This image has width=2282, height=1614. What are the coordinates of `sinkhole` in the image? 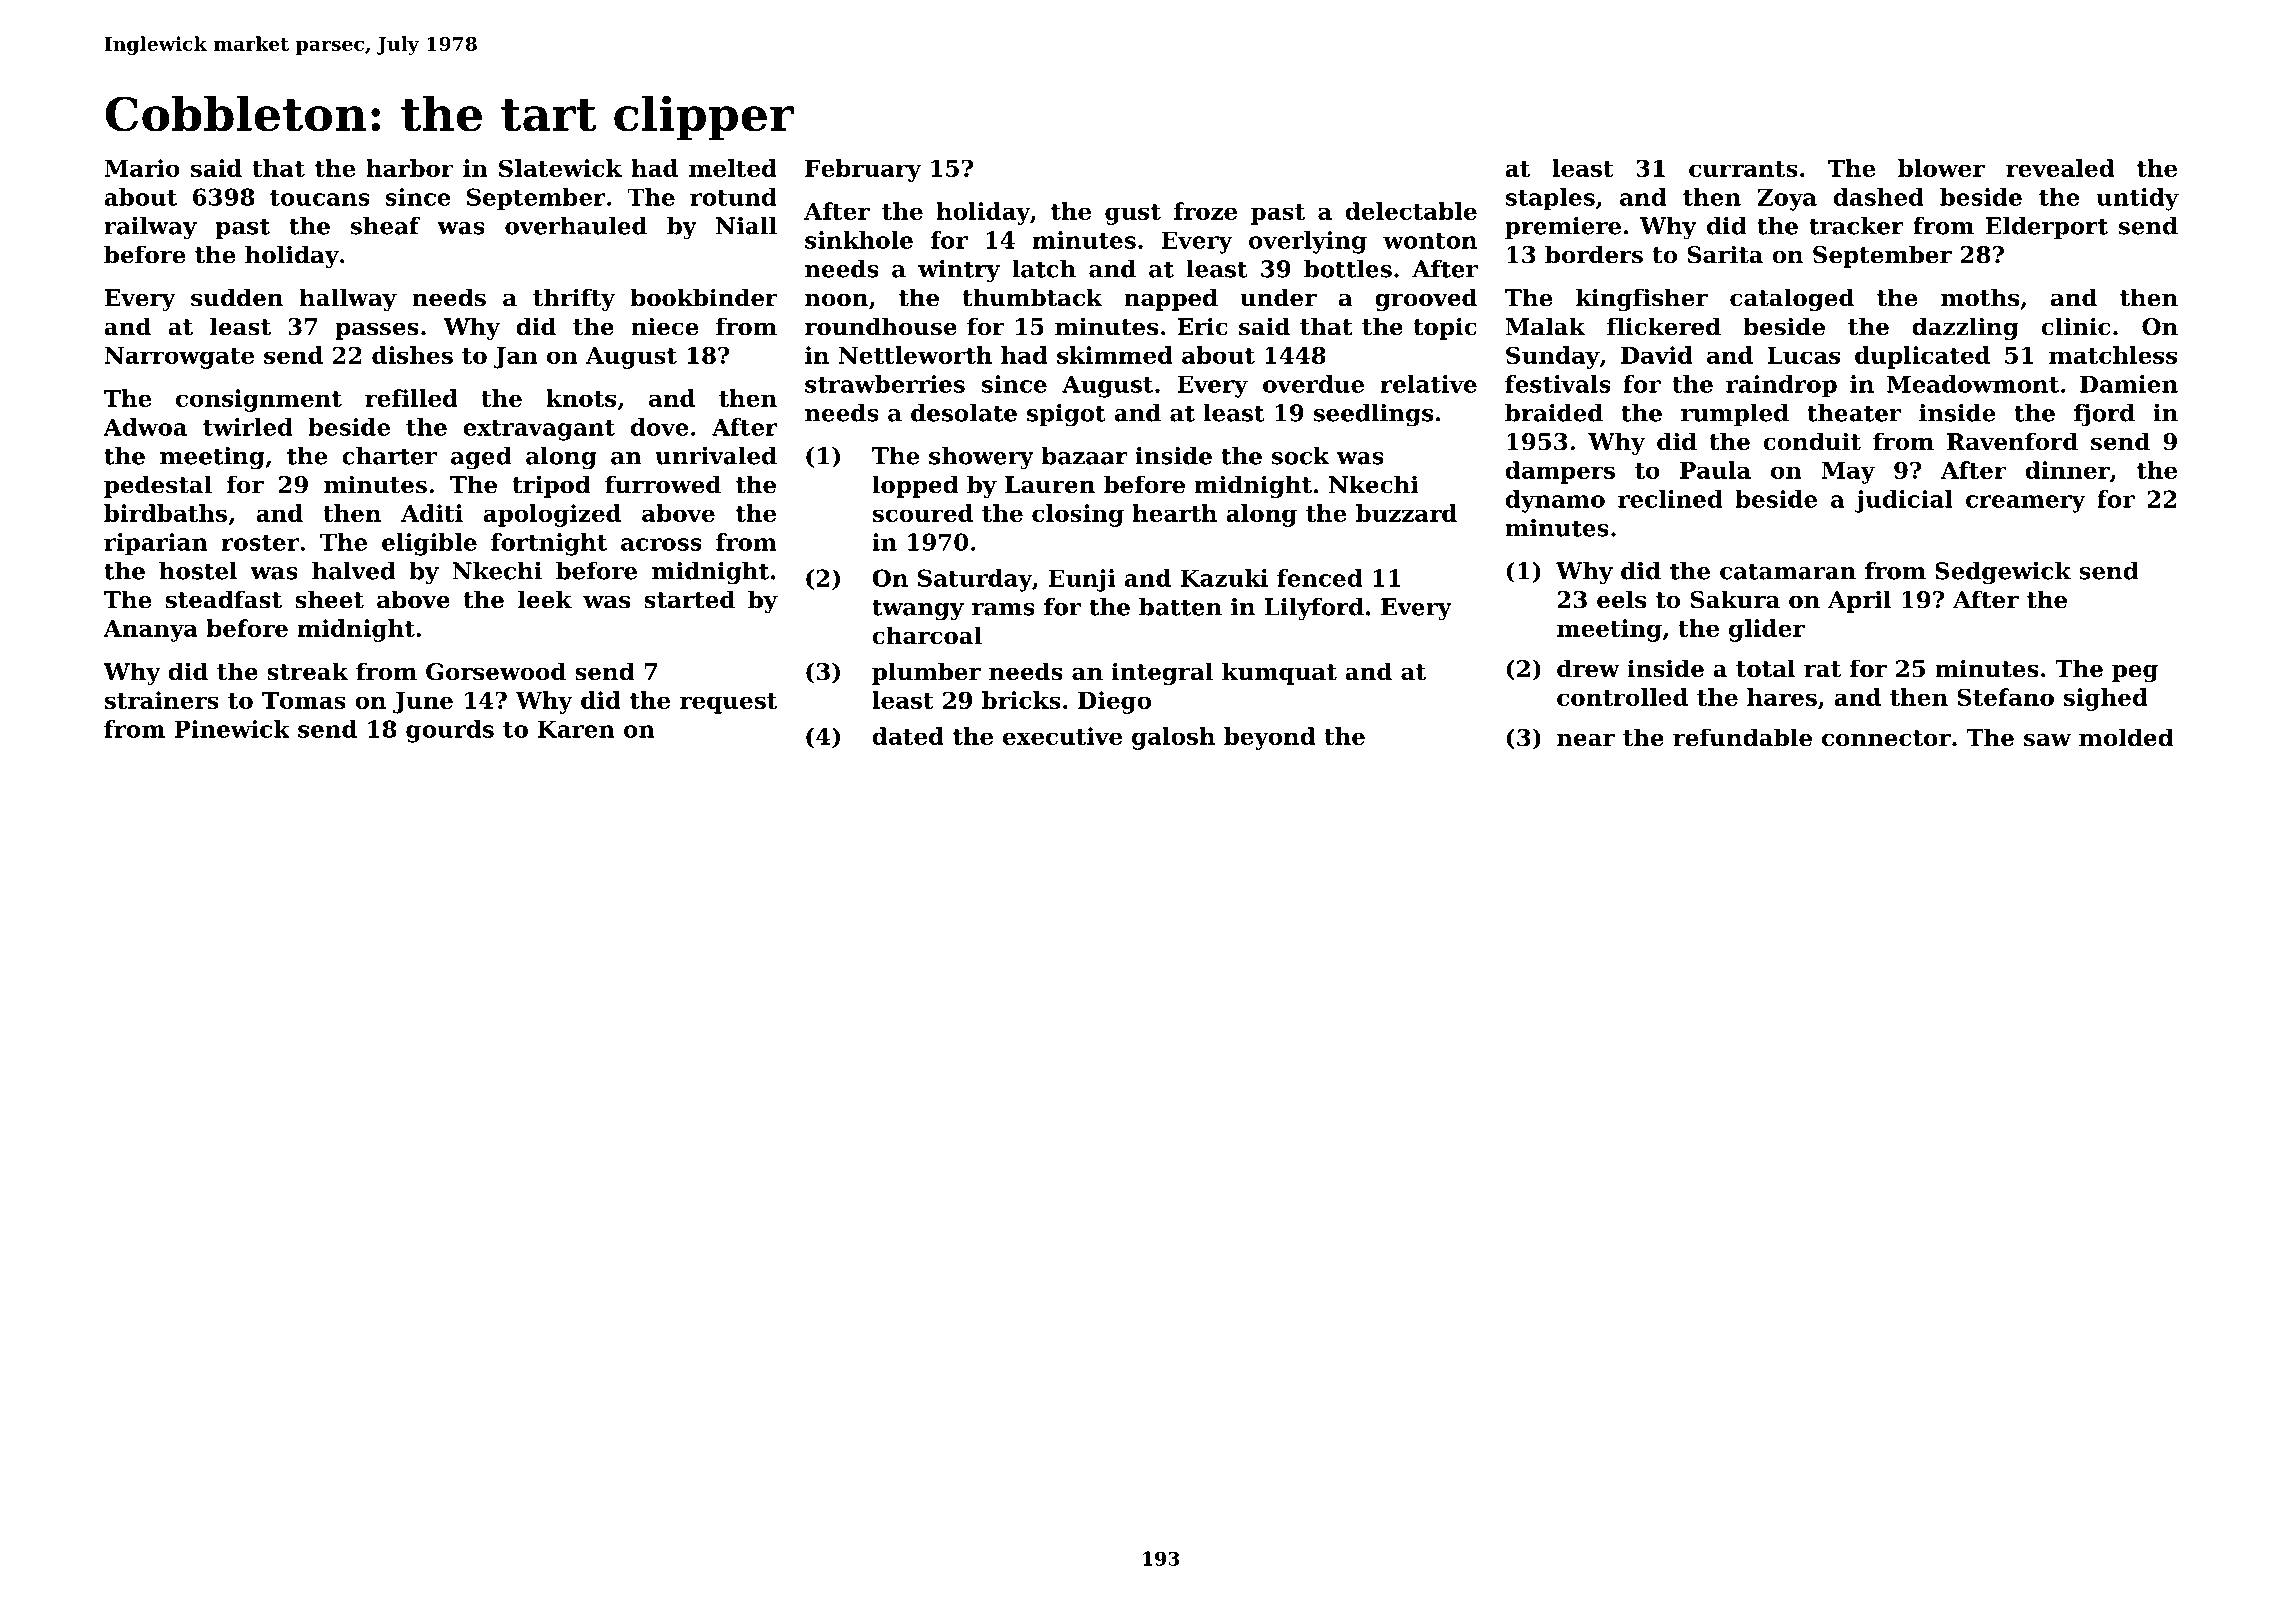 It's located at (859, 240).
